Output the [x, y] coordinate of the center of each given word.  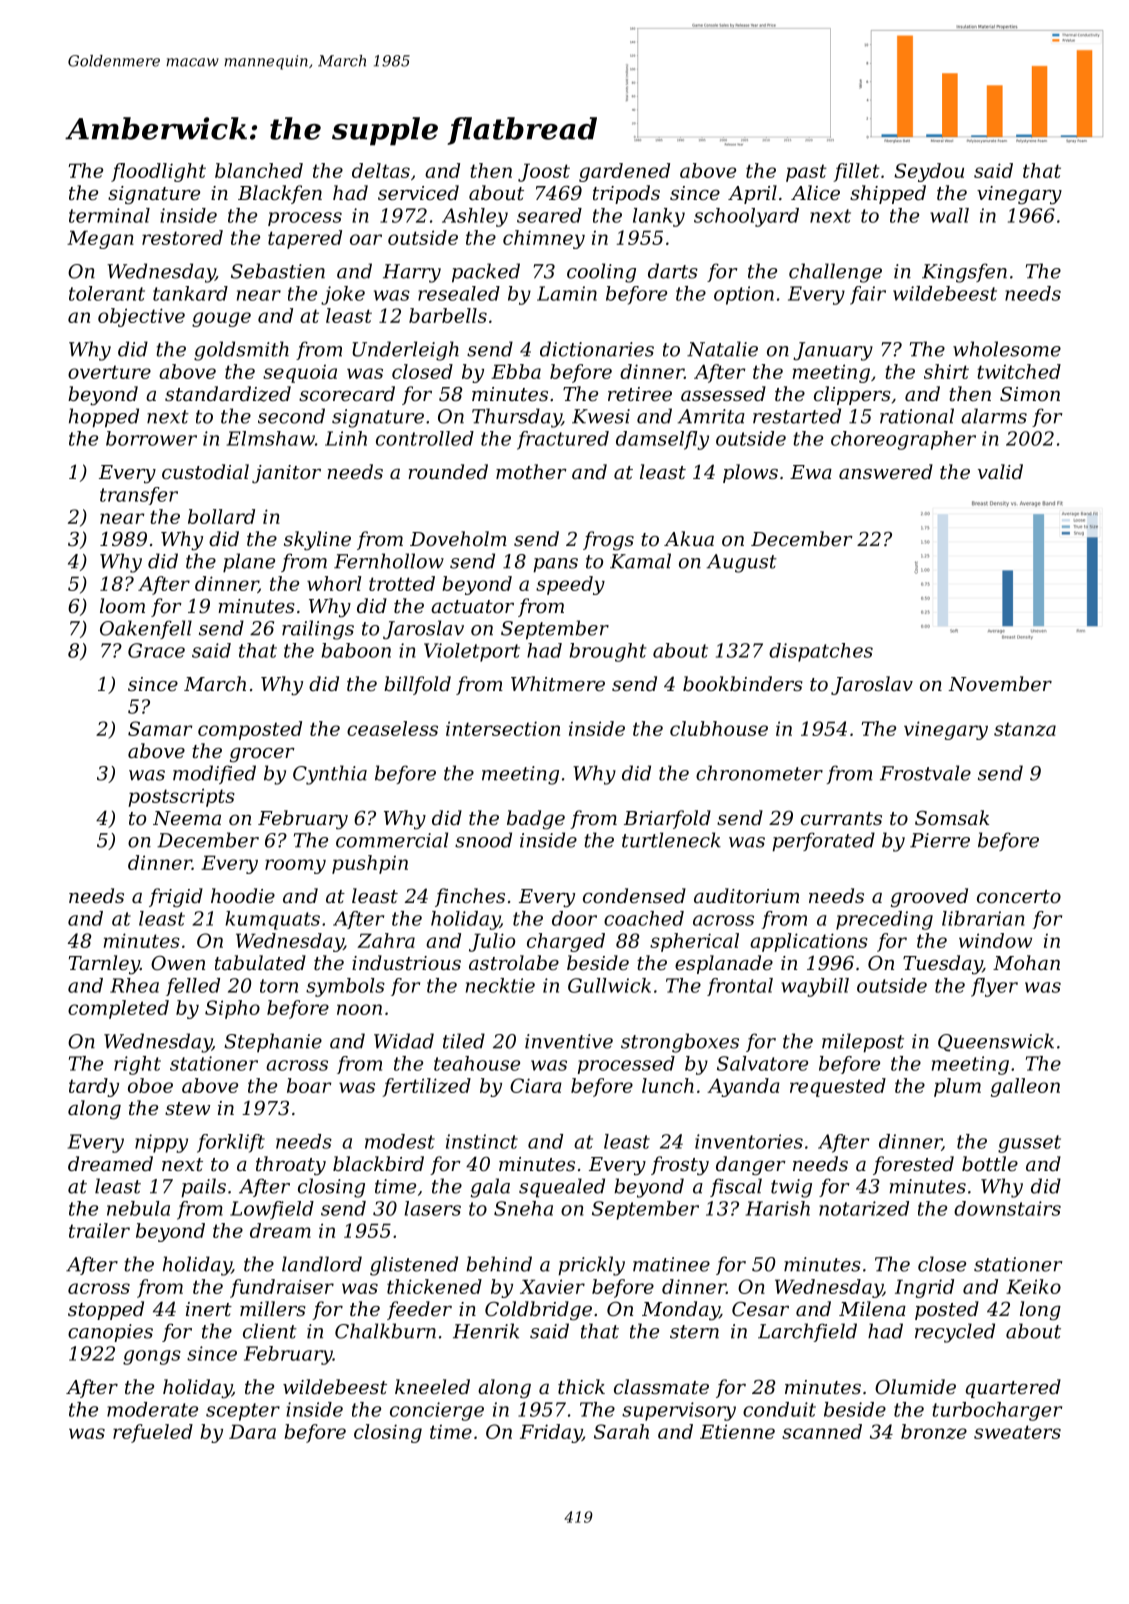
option [744, 295]
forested [913, 1165]
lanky [659, 217]
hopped [104, 418]
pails [203, 1188]
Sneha [523, 1208]
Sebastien [278, 271]
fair [868, 295]
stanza [1025, 729]
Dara [252, 1431]
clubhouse [719, 728]
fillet [856, 172]
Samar [160, 728]
